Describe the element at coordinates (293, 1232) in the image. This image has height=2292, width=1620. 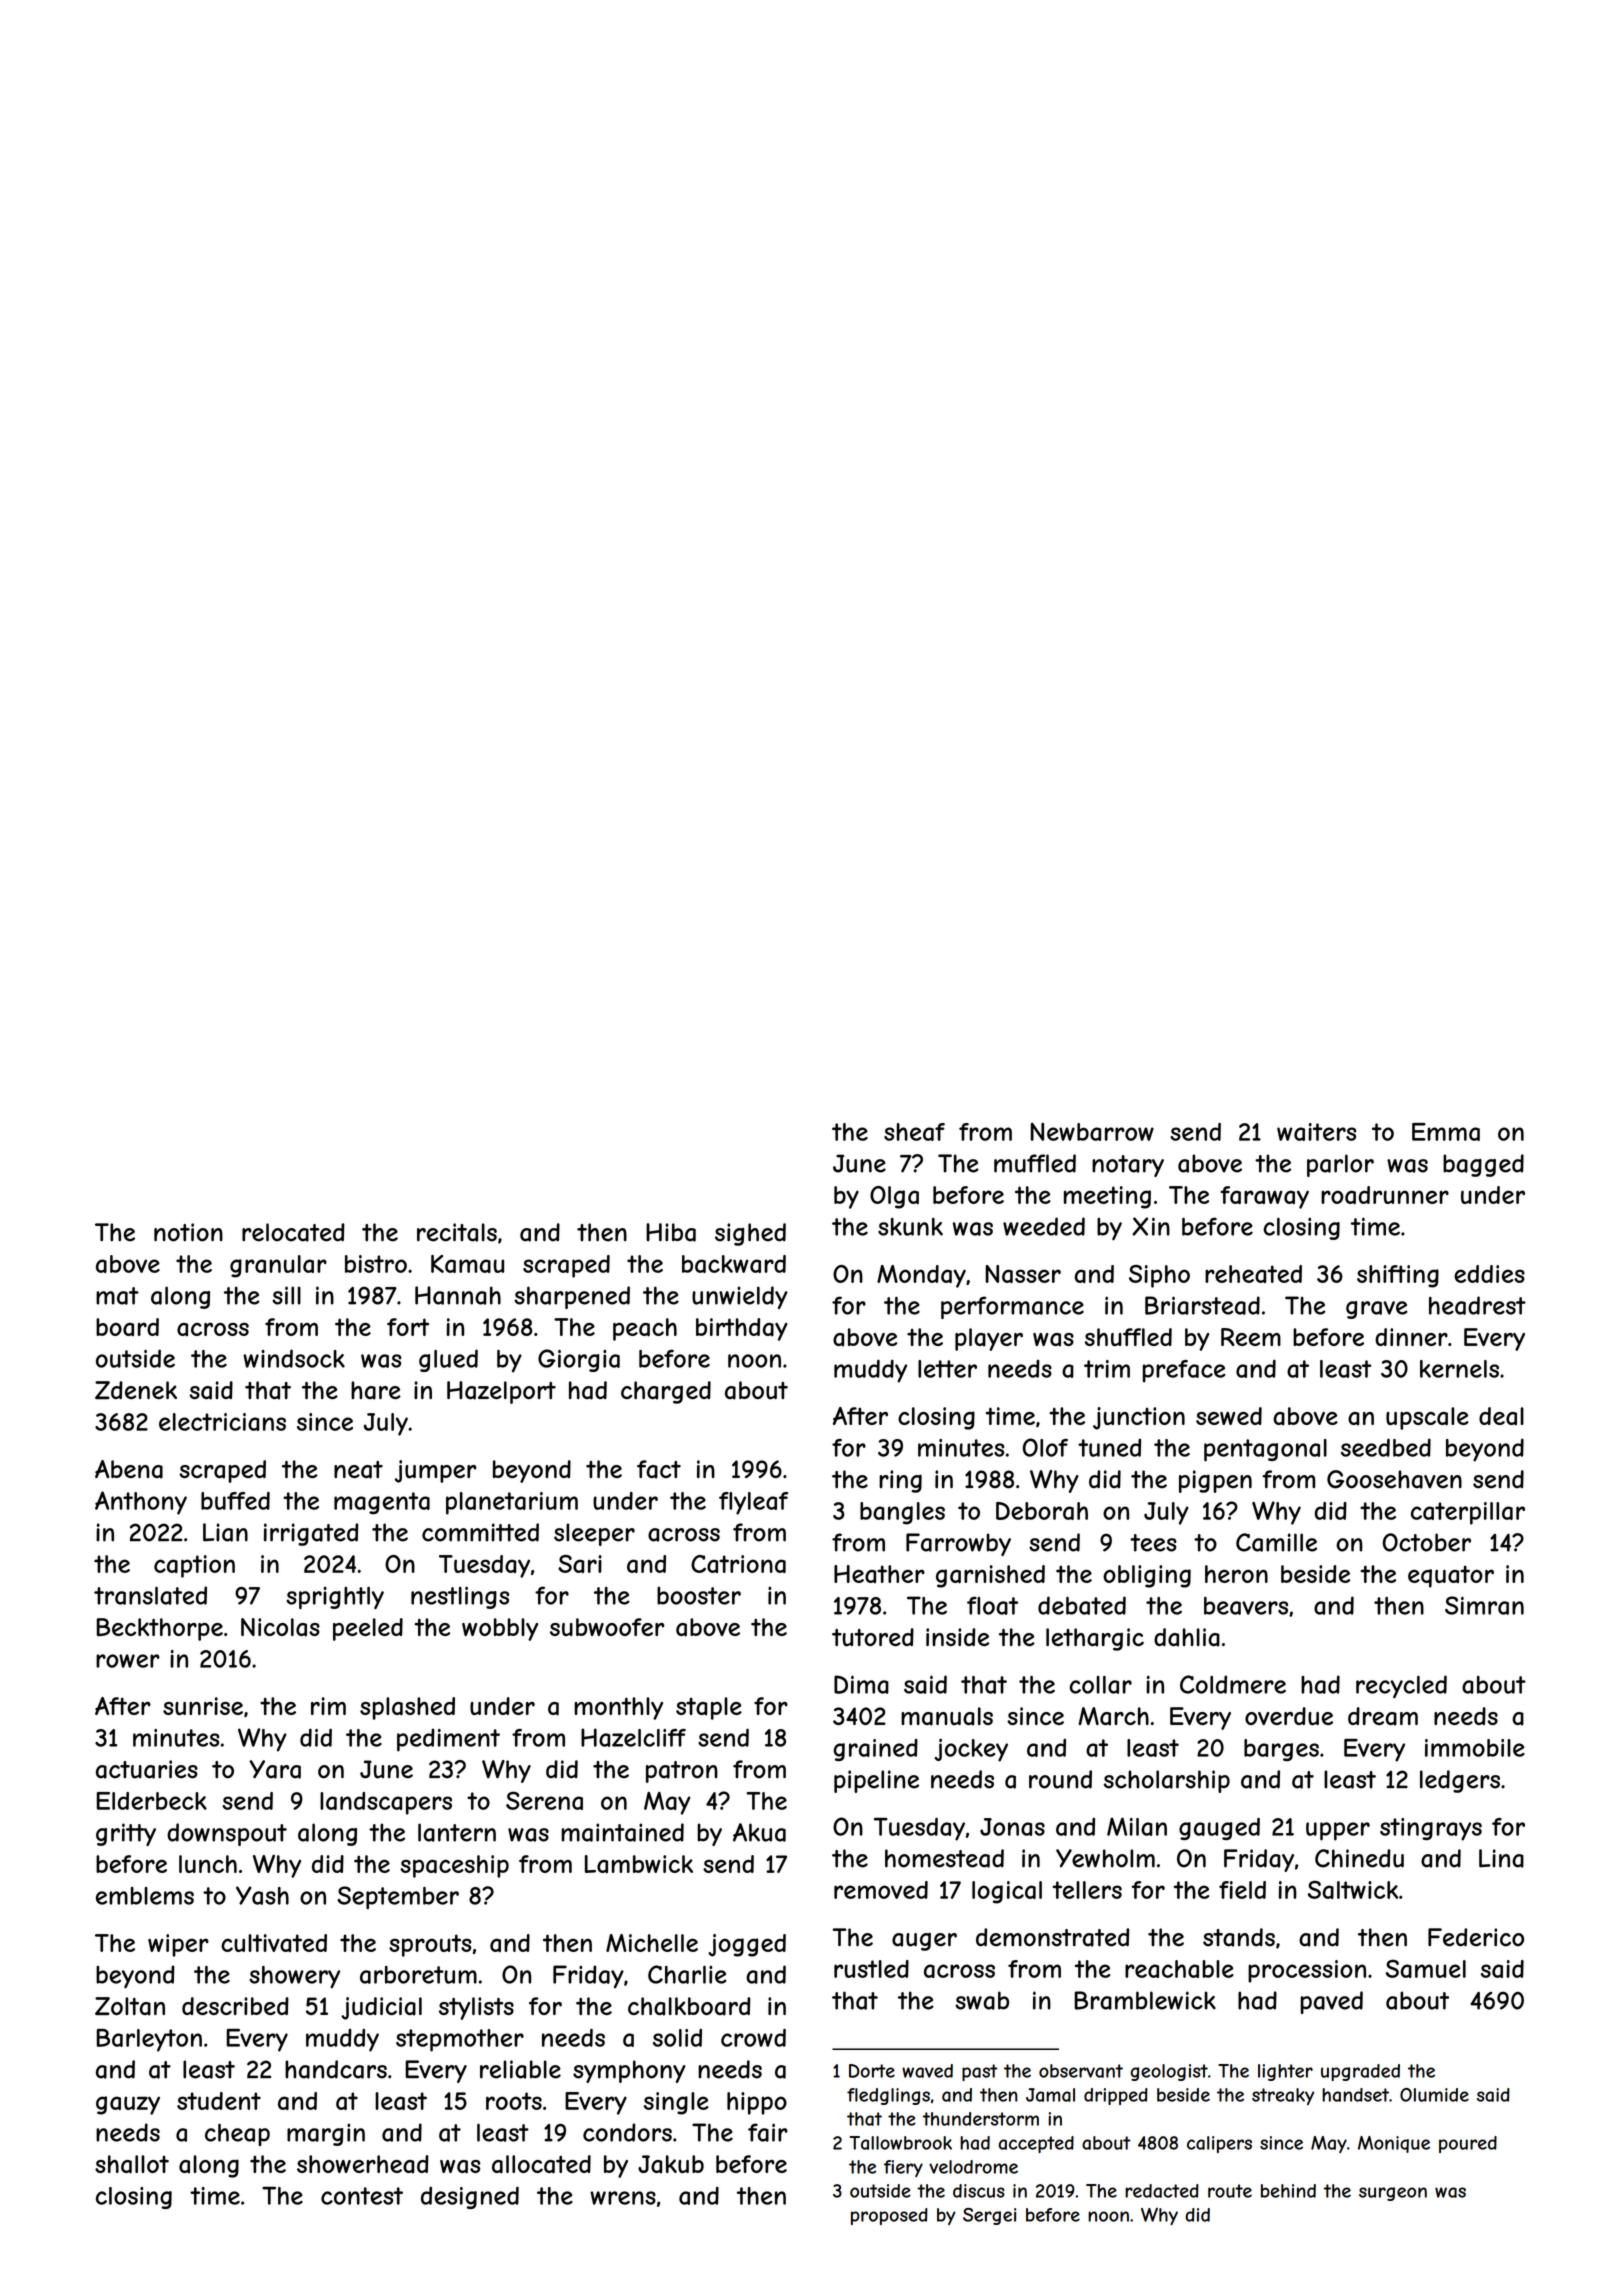
I see `relocated` at that location.
